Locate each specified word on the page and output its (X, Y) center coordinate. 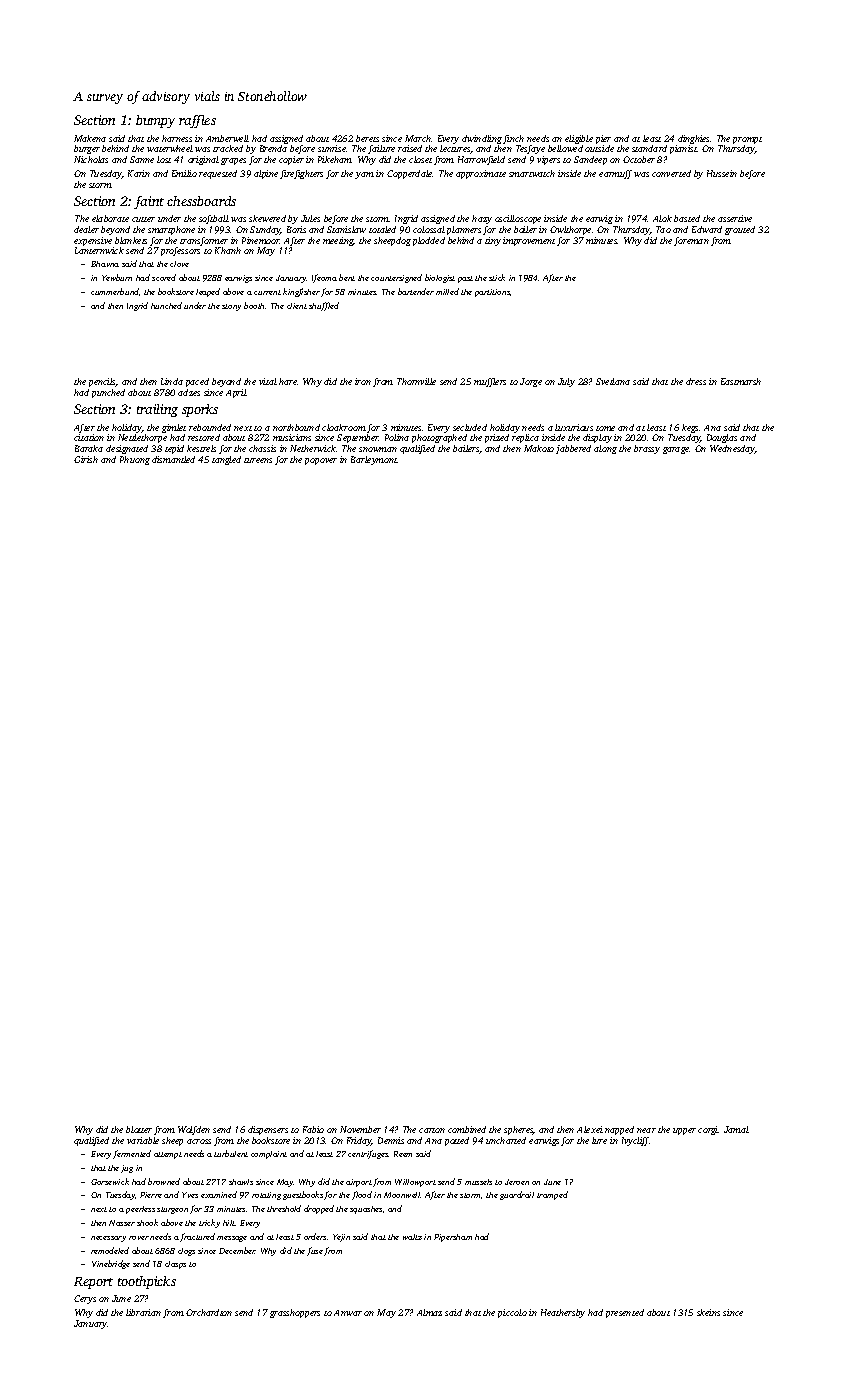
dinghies (694, 139)
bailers (466, 449)
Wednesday (732, 449)
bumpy (155, 121)
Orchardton (209, 1312)
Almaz (429, 1312)
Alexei (590, 1129)
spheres (519, 1130)
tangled (226, 460)
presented (625, 1313)
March (418, 138)
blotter (139, 1129)
